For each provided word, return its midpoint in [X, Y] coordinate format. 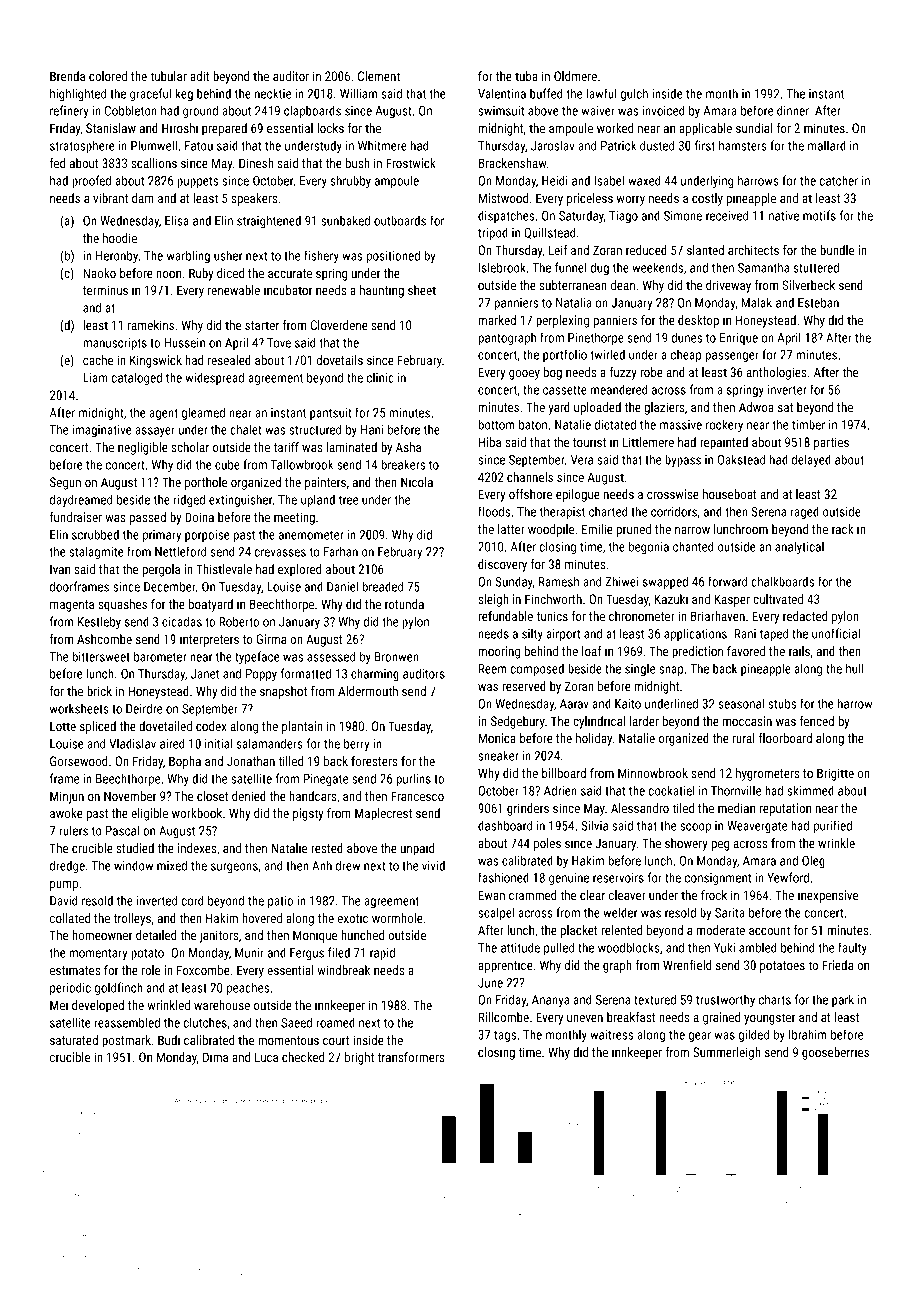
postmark [126, 1041]
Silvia [594, 825]
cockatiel [672, 790]
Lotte [63, 726]
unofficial [836, 633]
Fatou [199, 146]
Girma [271, 639]
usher [228, 255]
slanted [705, 250]
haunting [382, 291]
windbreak [343, 970]
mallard [827, 145]
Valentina [502, 93]
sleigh [493, 600]
